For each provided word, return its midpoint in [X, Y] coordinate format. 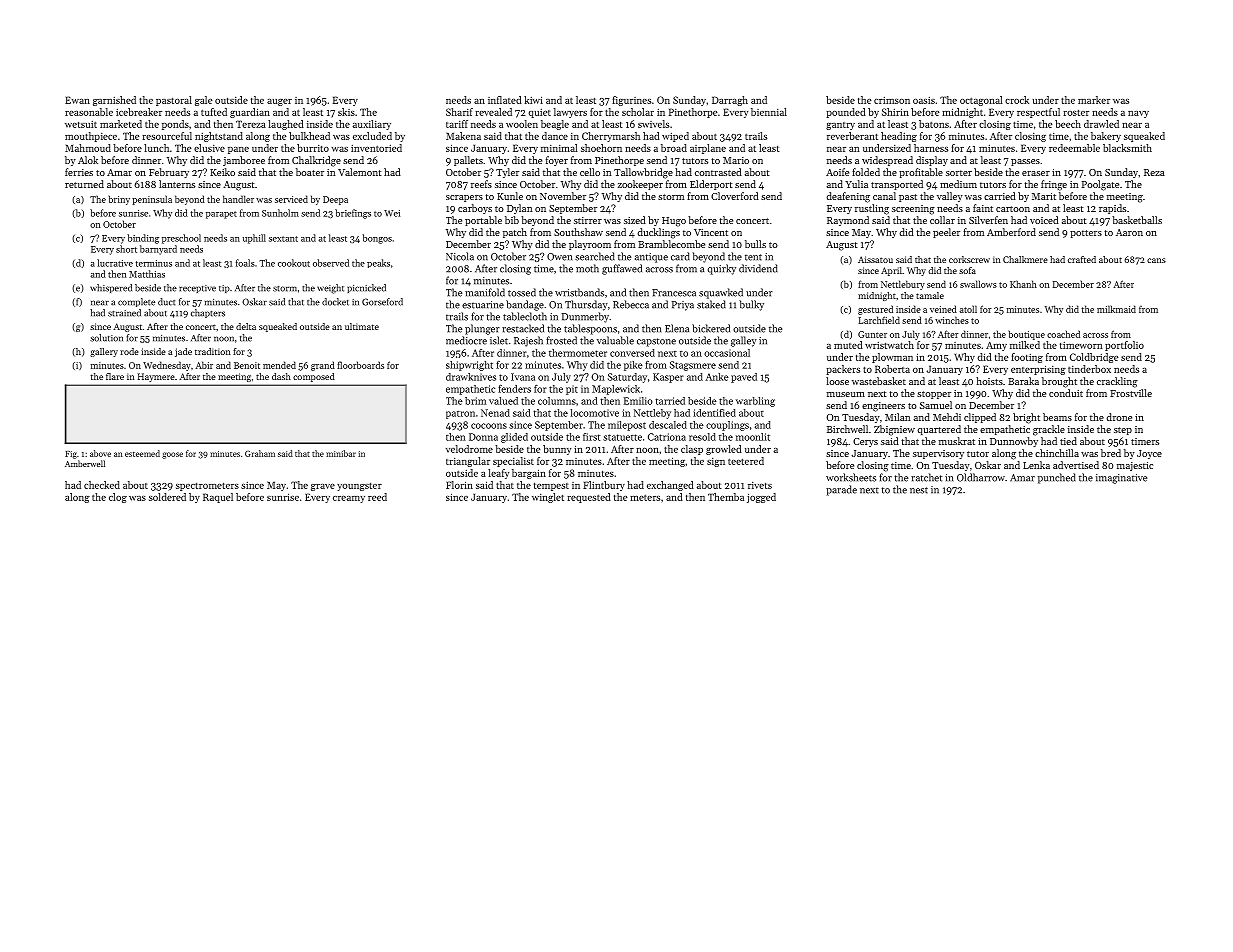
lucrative [115, 263]
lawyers [570, 113]
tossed [522, 292]
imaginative [1121, 479]
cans [1156, 260]
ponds [175, 125]
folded [866, 172]
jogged [761, 498]
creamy [349, 499]
